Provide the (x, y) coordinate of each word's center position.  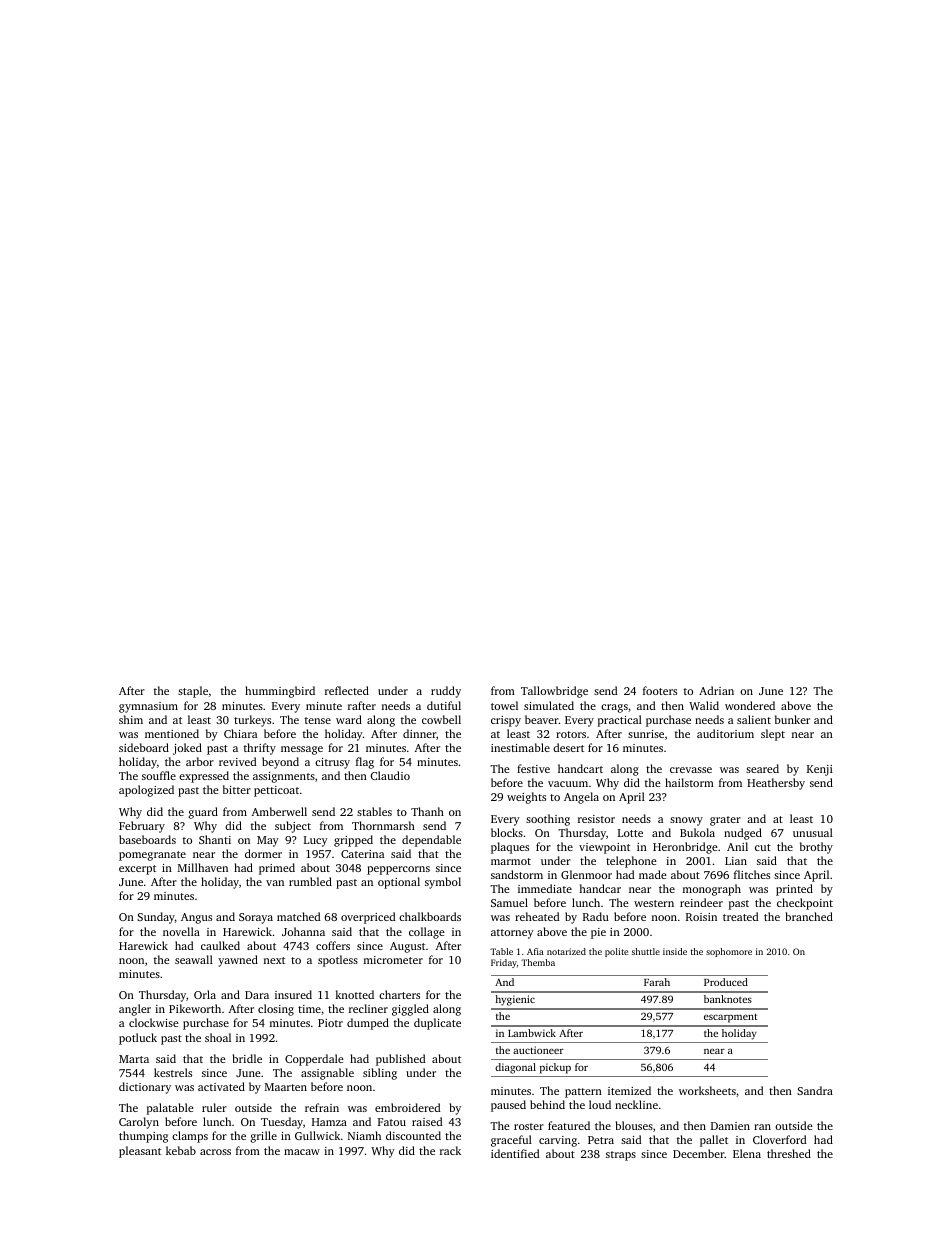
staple (193, 692)
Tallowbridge (554, 692)
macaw (302, 1152)
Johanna (303, 931)
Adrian (716, 690)
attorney (512, 934)
